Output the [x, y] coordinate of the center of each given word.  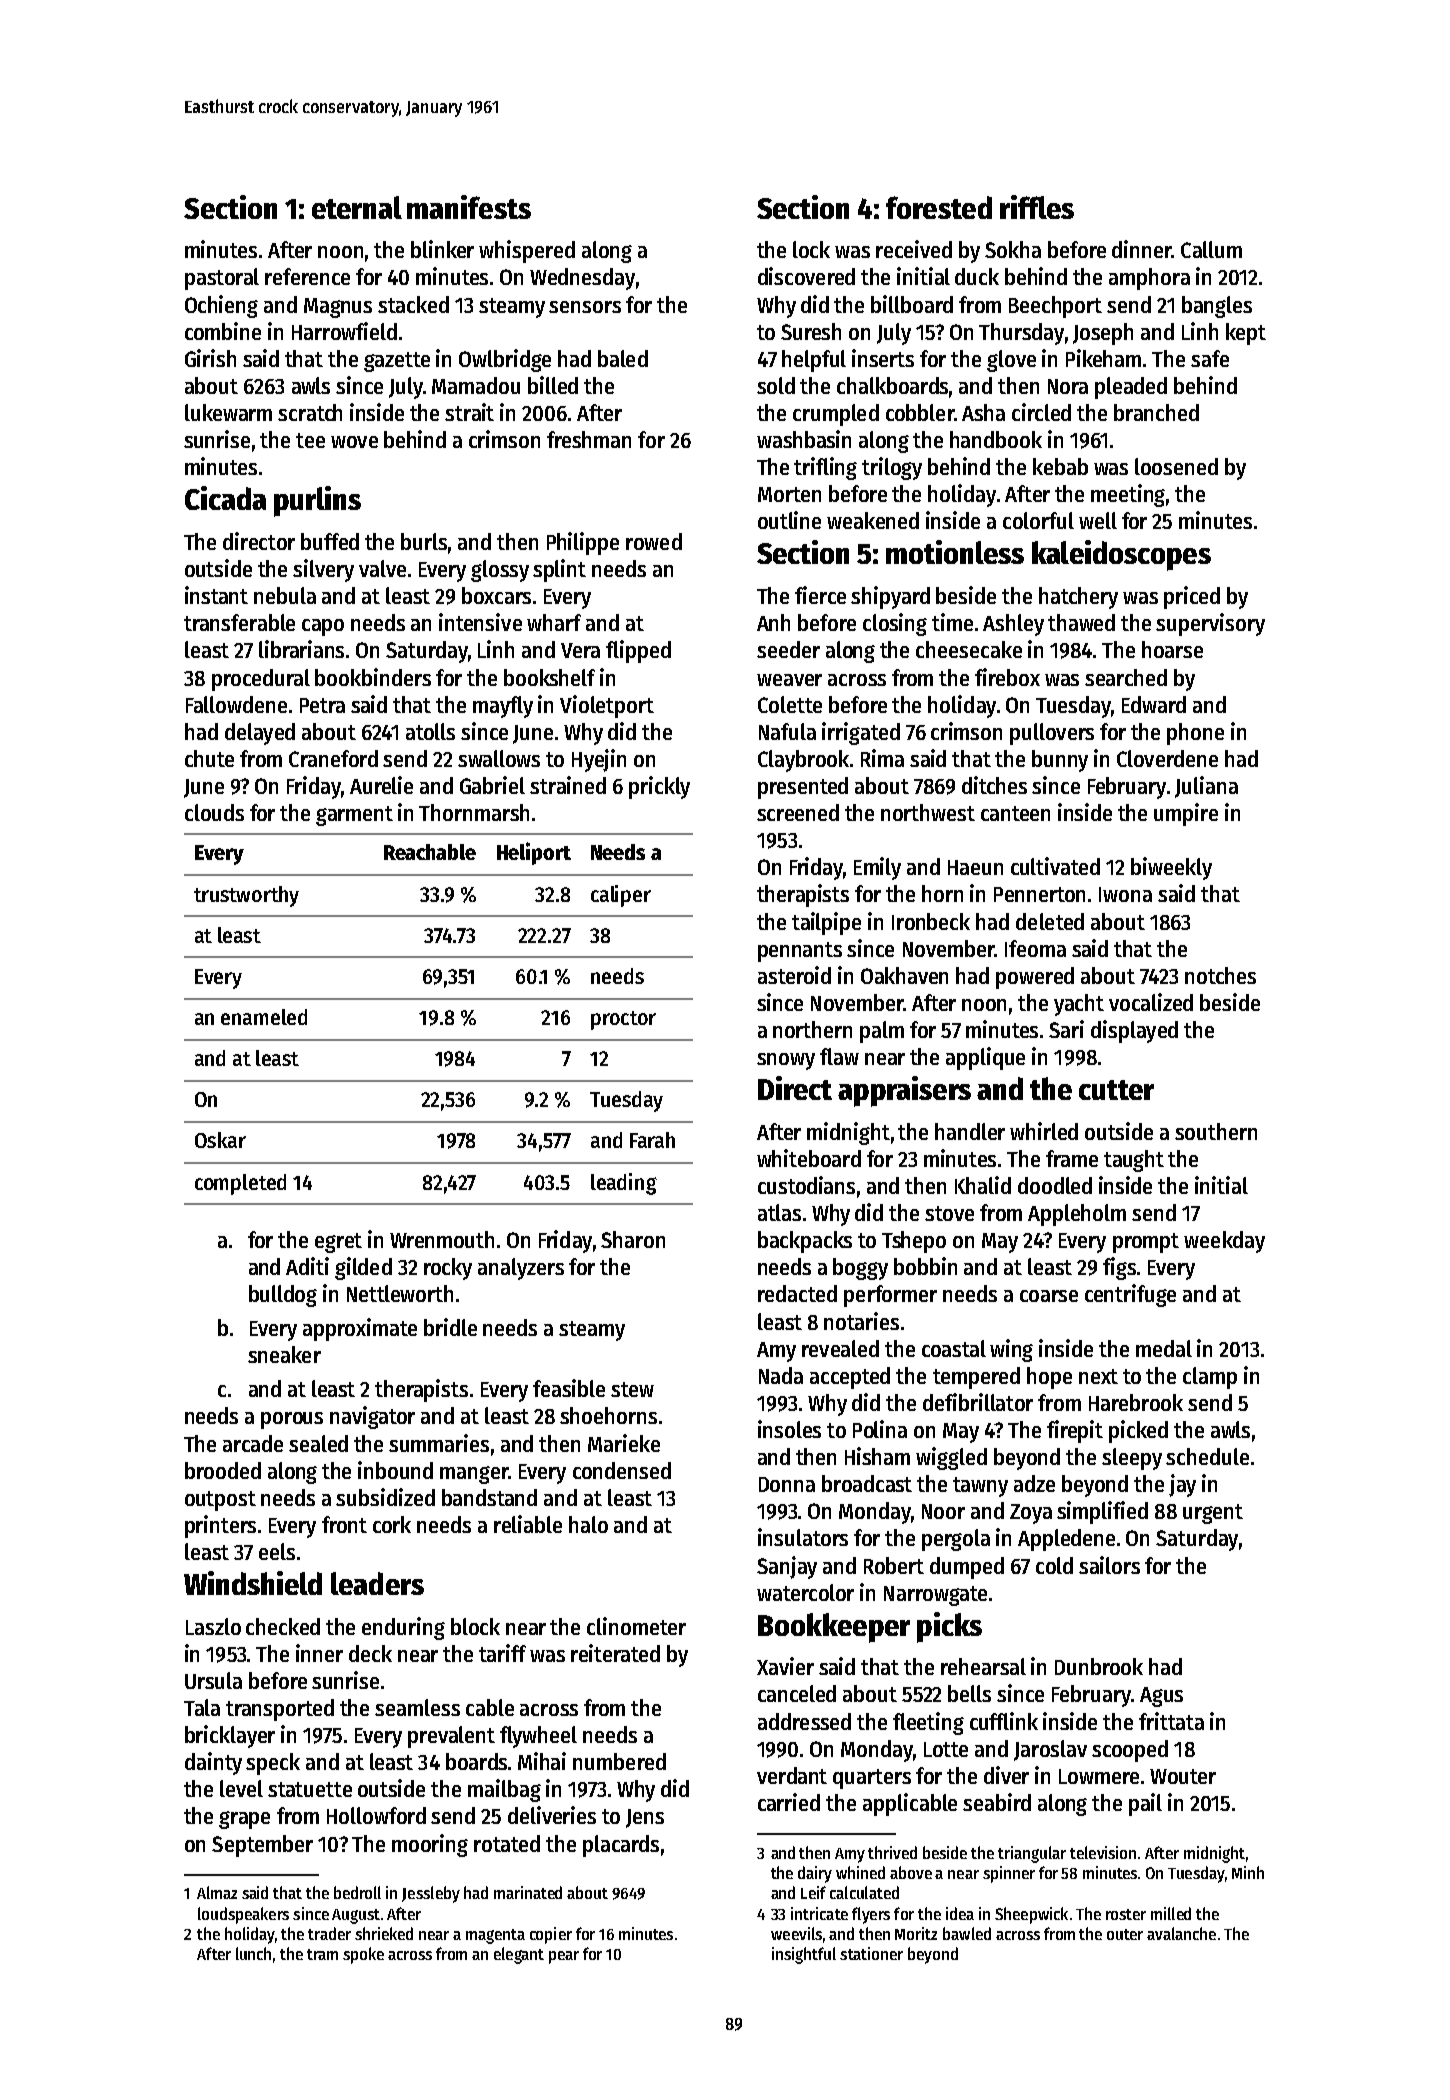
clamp [1210, 1378]
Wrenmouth [442, 1239]
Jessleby [431, 1894]
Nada [781, 1375]
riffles [1037, 207]
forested [939, 207]
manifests [469, 207]
